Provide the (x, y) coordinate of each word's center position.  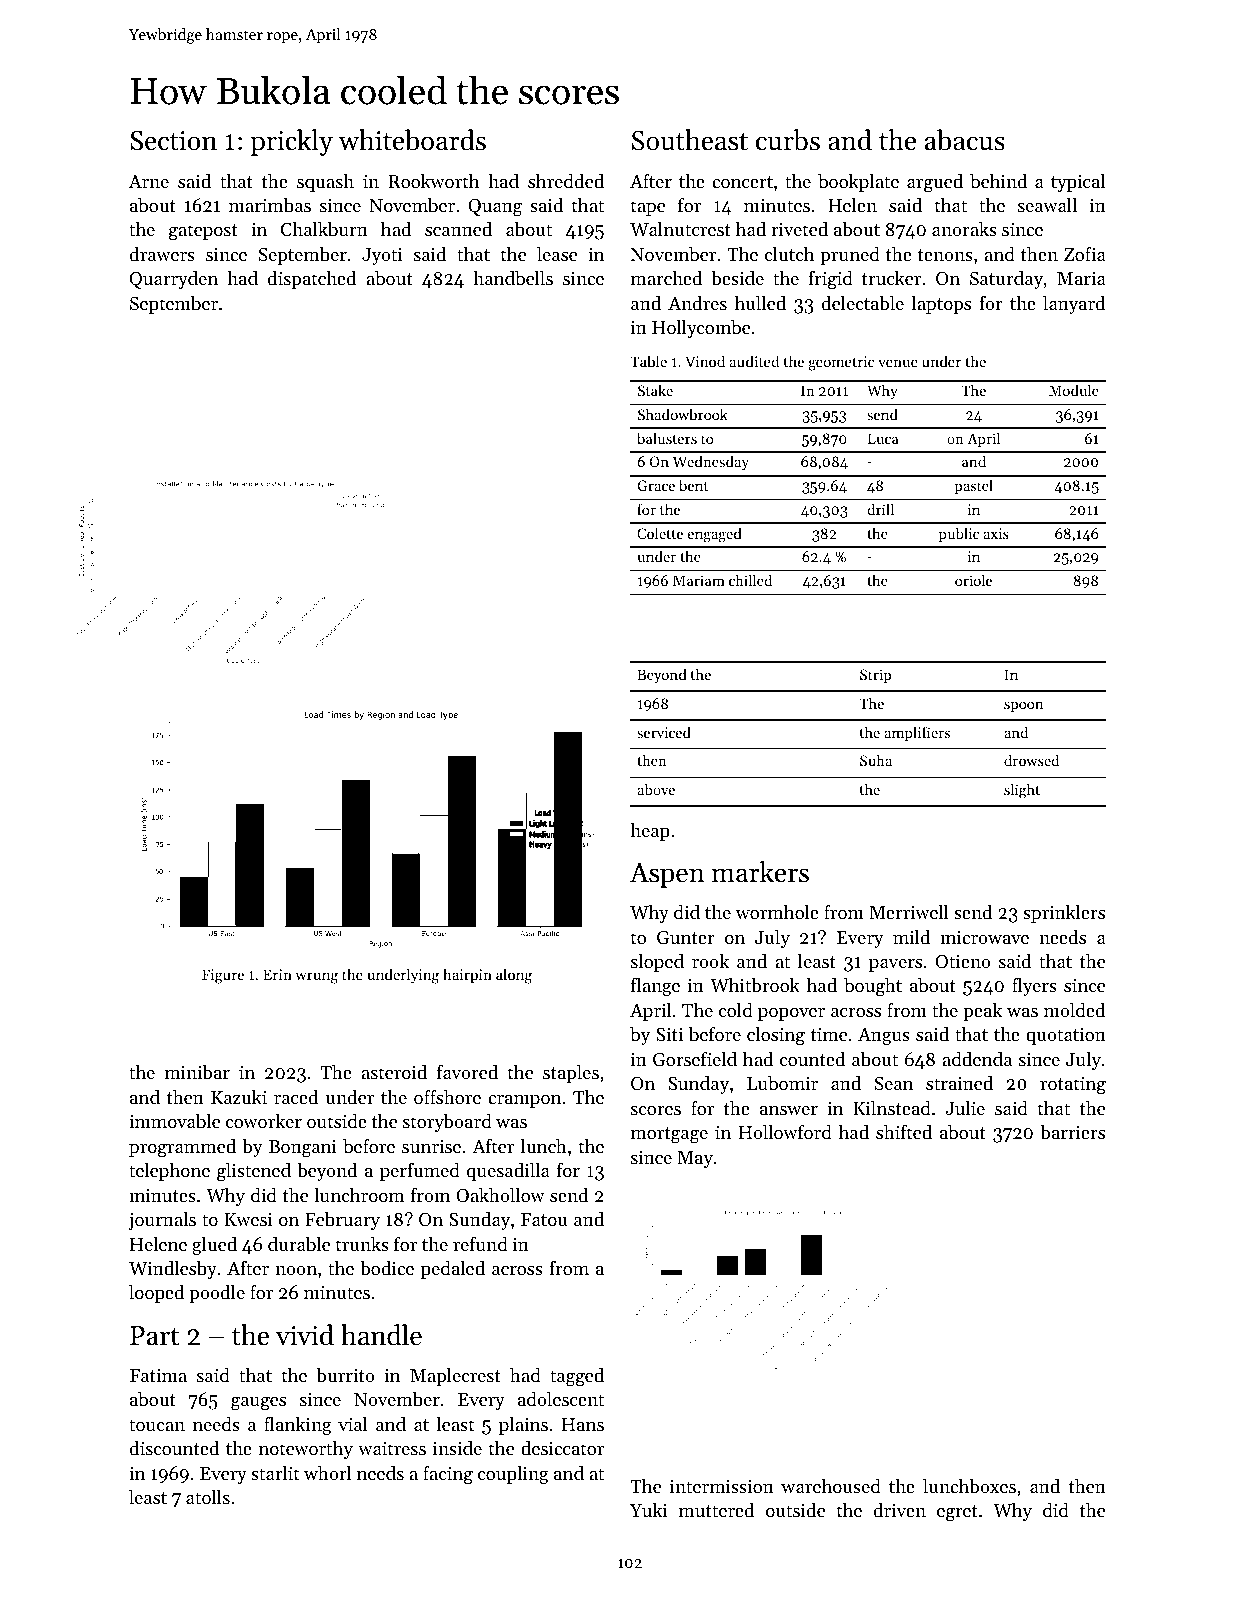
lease (557, 254)
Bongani (303, 1149)
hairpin (467, 975)
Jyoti (382, 256)
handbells (513, 278)
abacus (965, 140)
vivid (305, 1335)
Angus (884, 1037)
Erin (277, 974)
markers (760, 872)
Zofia (1085, 253)
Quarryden (174, 280)
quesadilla (508, 1172)
